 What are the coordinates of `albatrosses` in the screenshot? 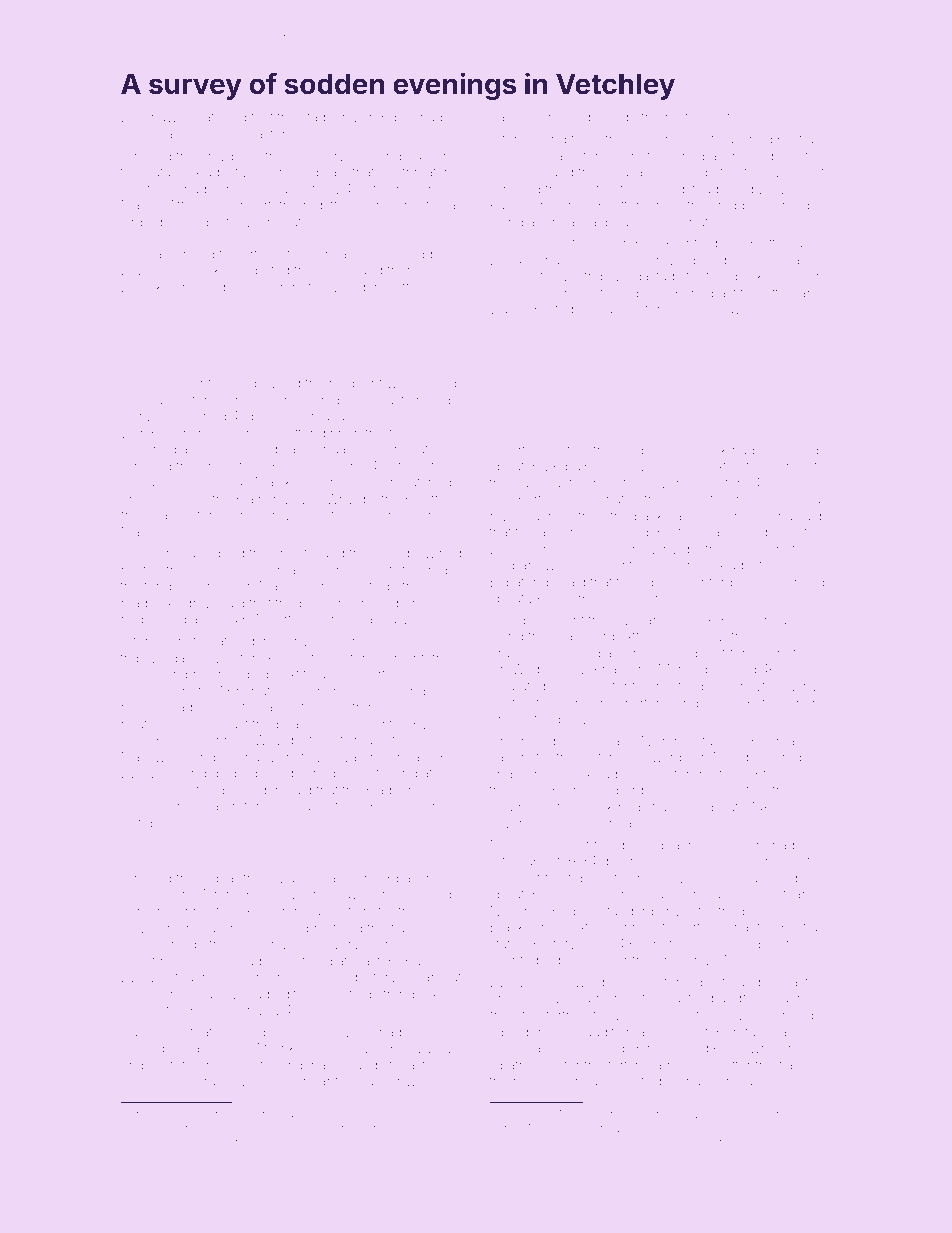 It's located at (524, 1065).
